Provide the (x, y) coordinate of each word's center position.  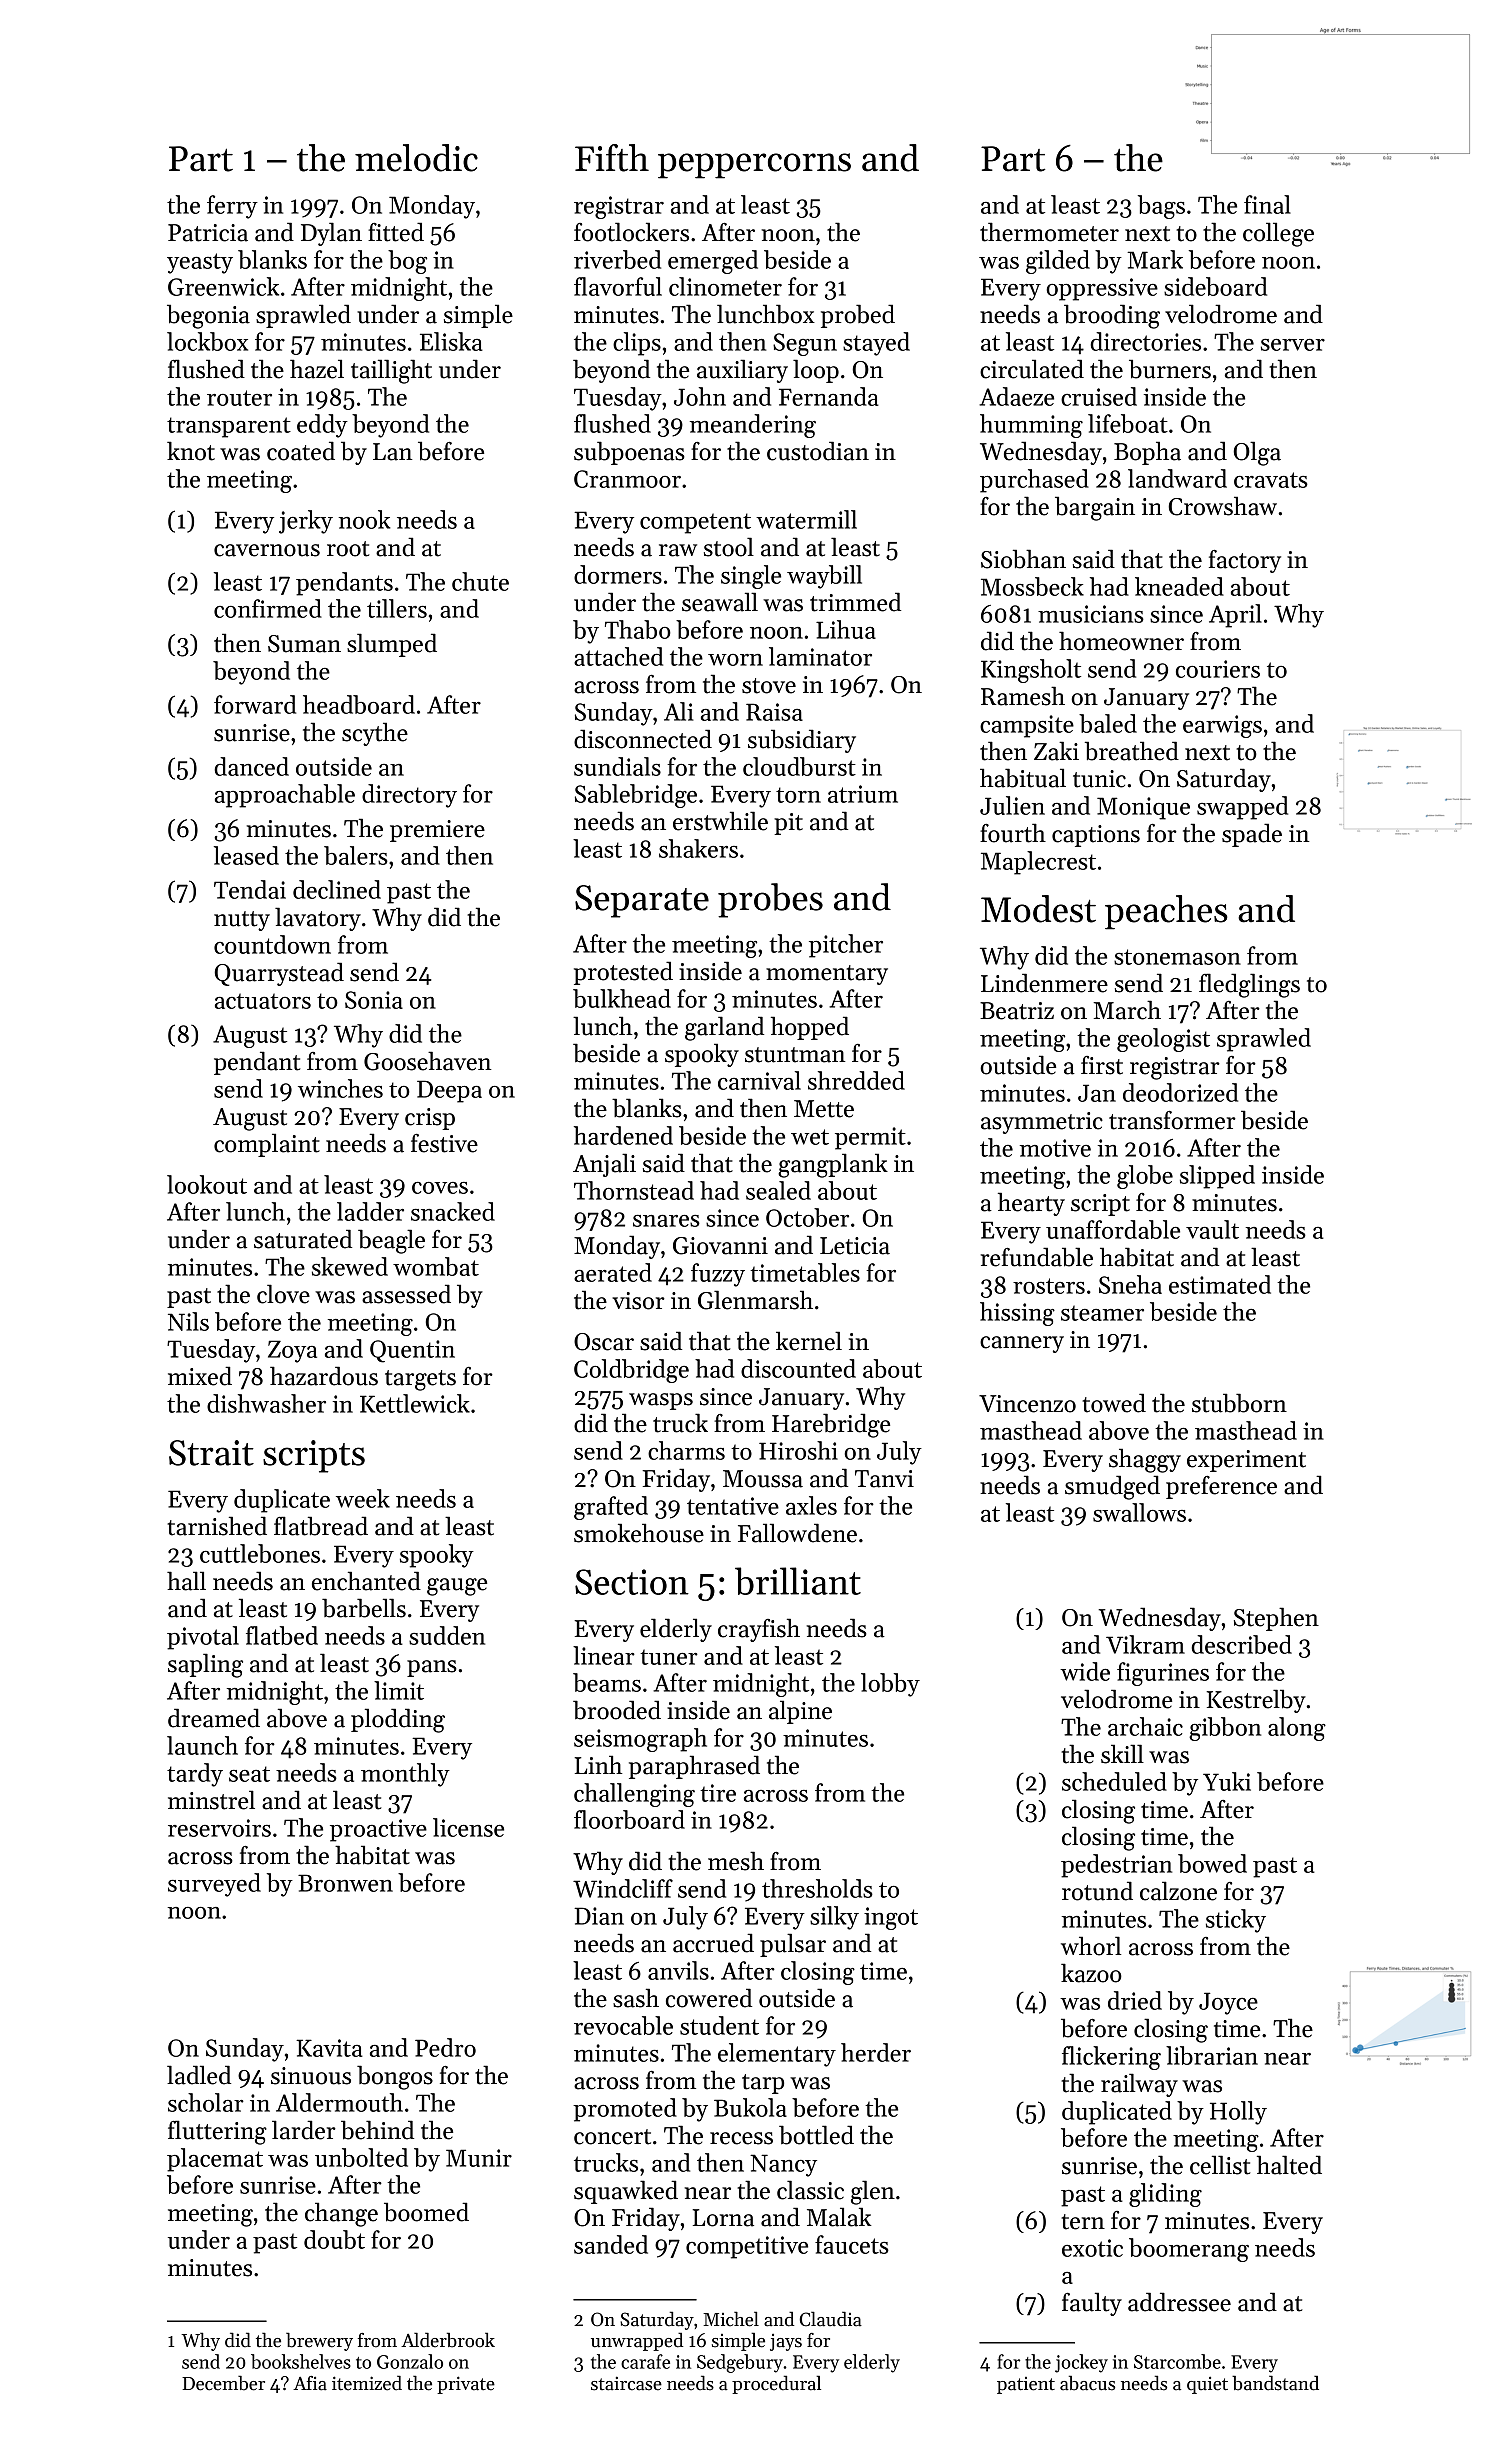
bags (1161, 207)
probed (858, 316)
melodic (416, 158)
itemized (367, 2383)
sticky (1236, 1921)
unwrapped (637, 2341)
